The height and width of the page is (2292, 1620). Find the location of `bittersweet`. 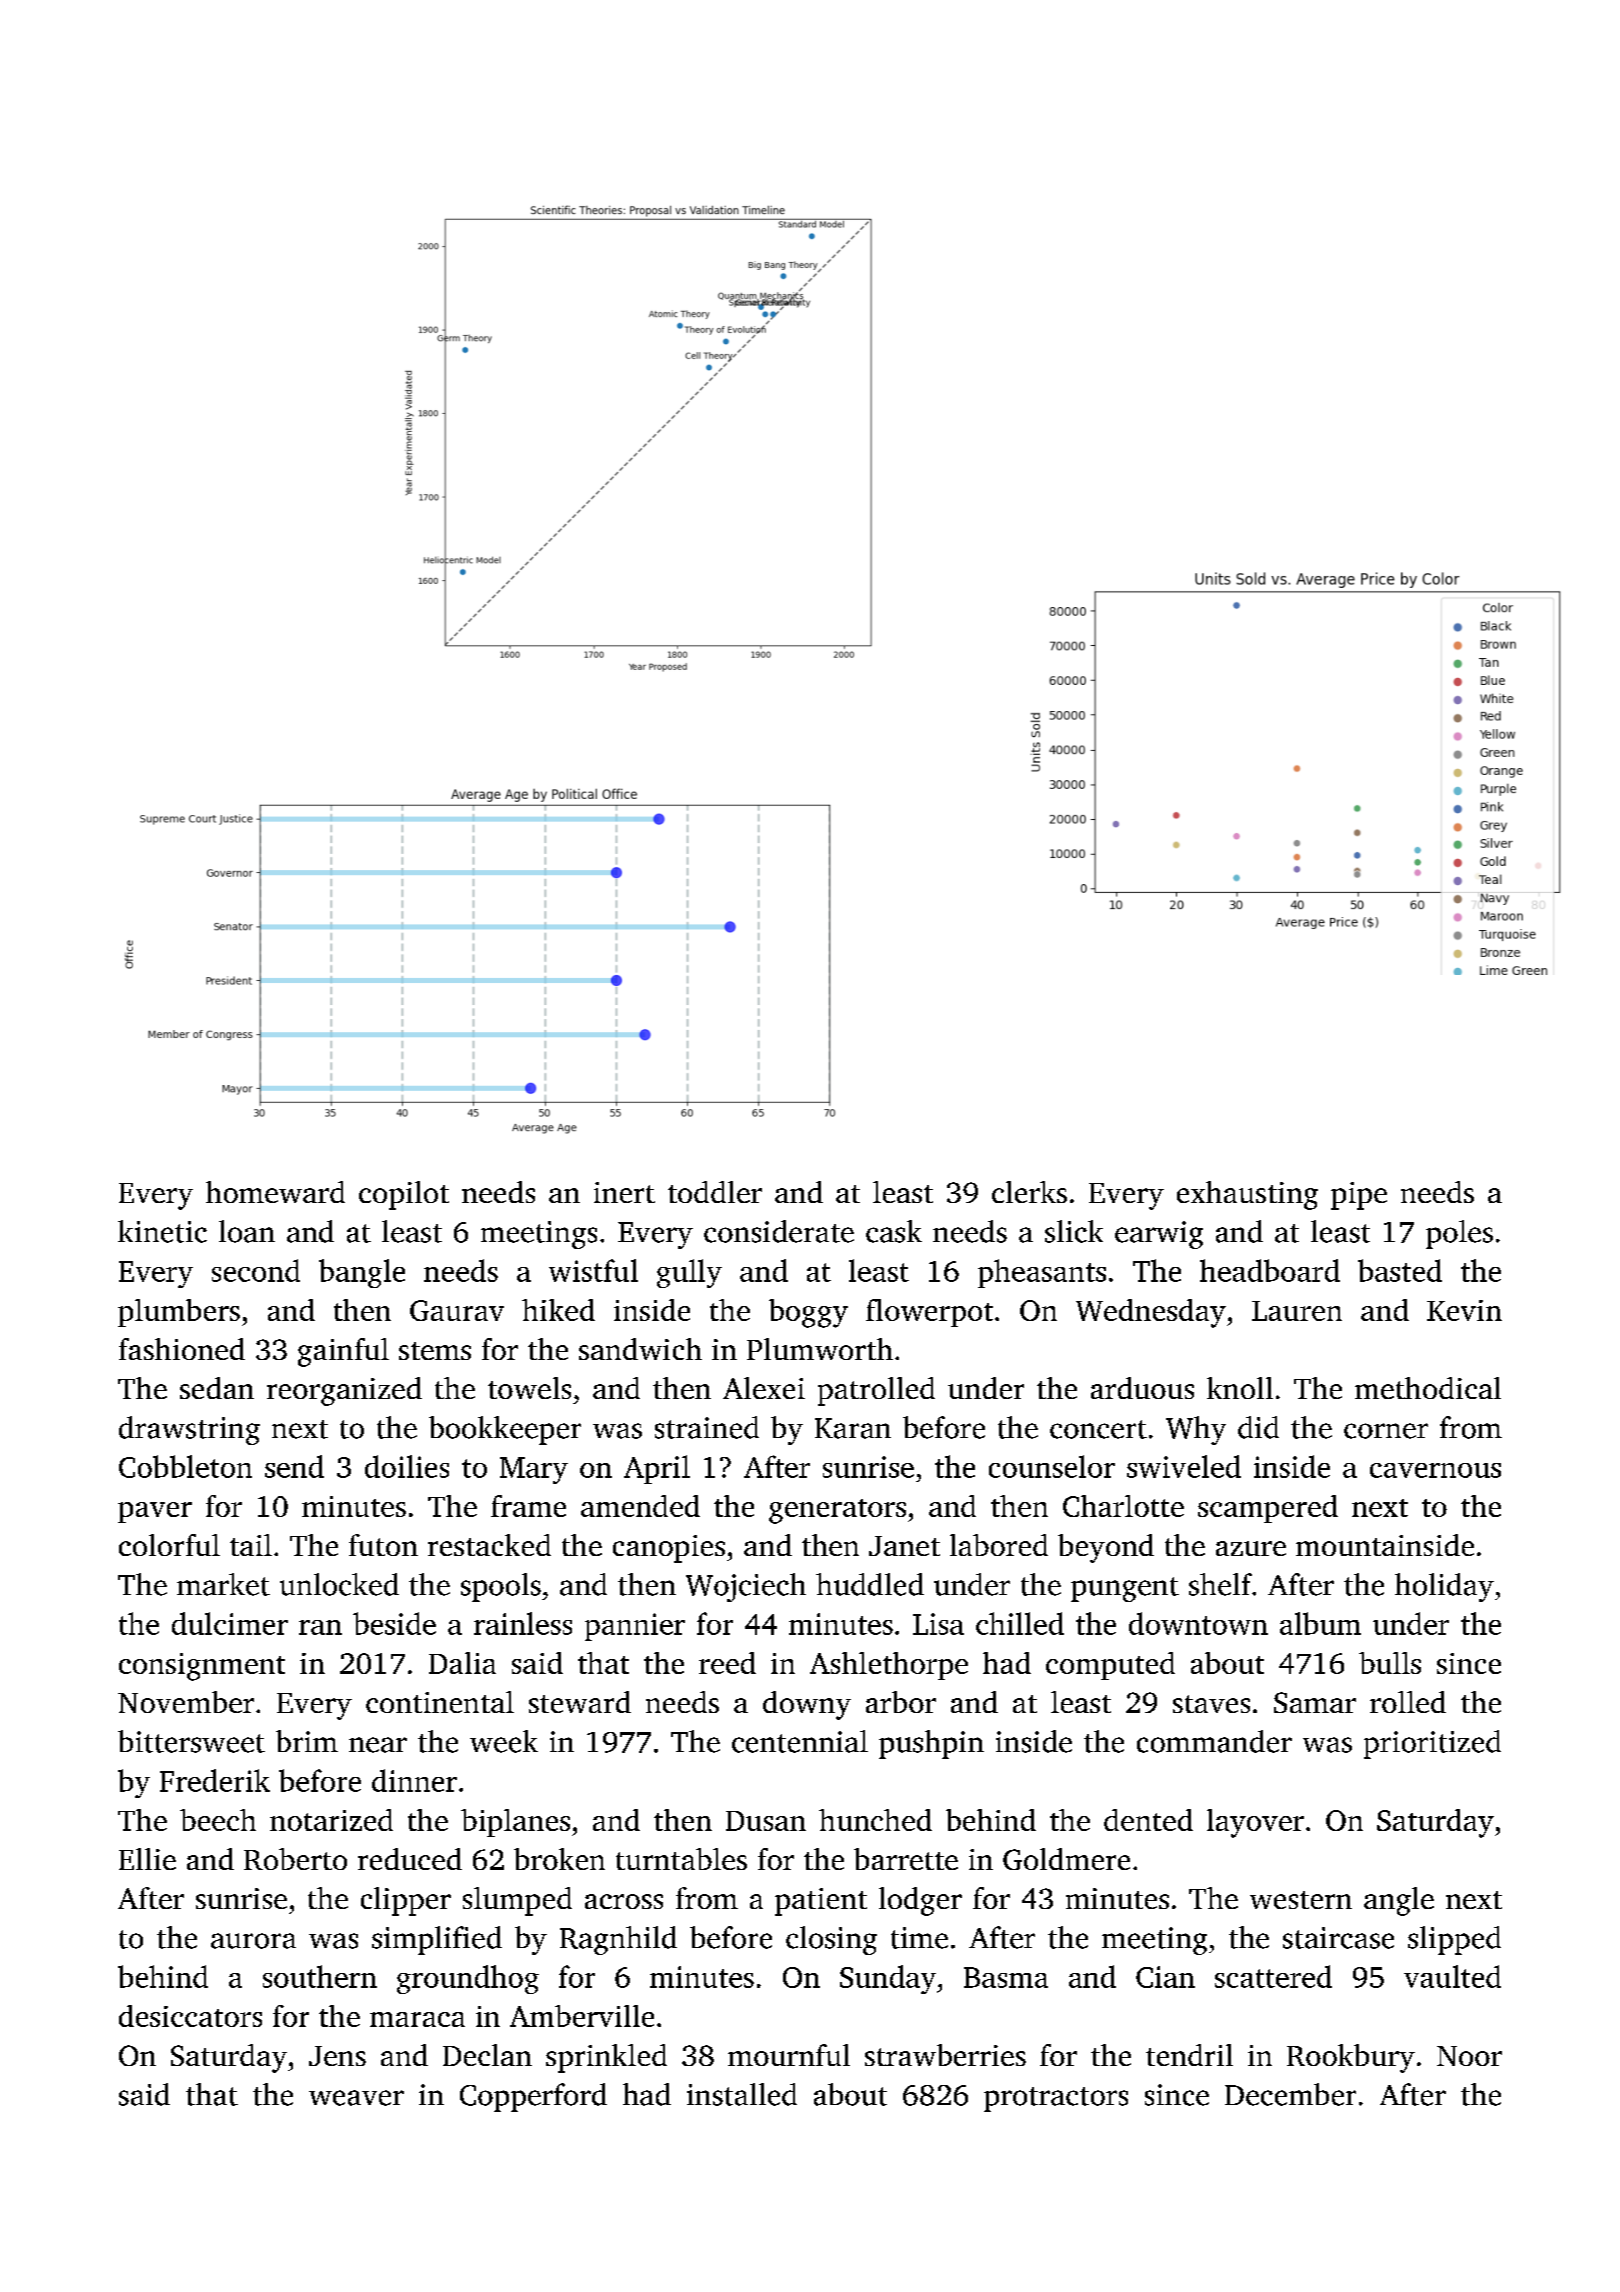

bittersweet is located at coordinates (191, 1741).
